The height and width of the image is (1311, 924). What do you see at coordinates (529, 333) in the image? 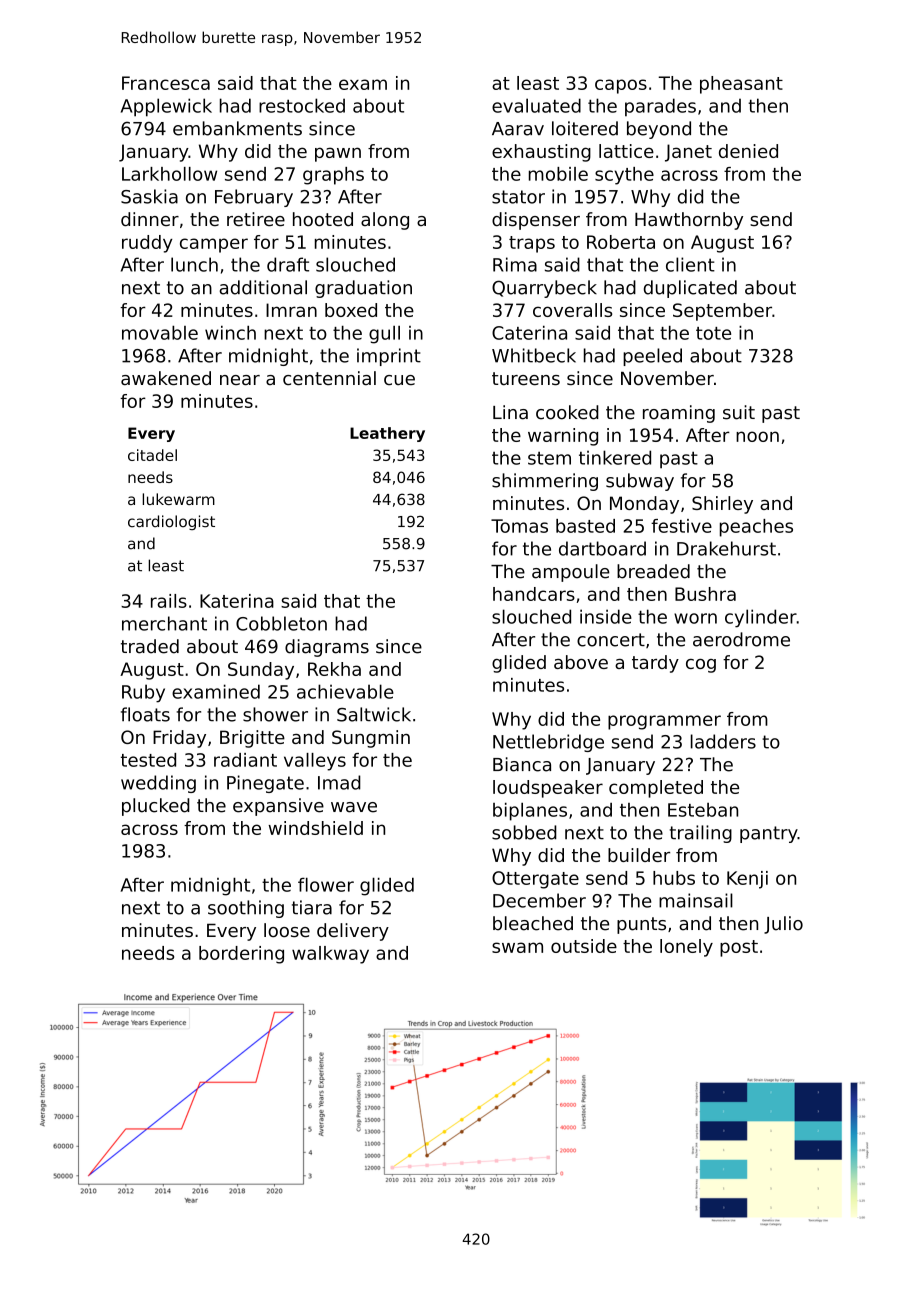
I see `Caterina` at bounding box center [529, 333].
